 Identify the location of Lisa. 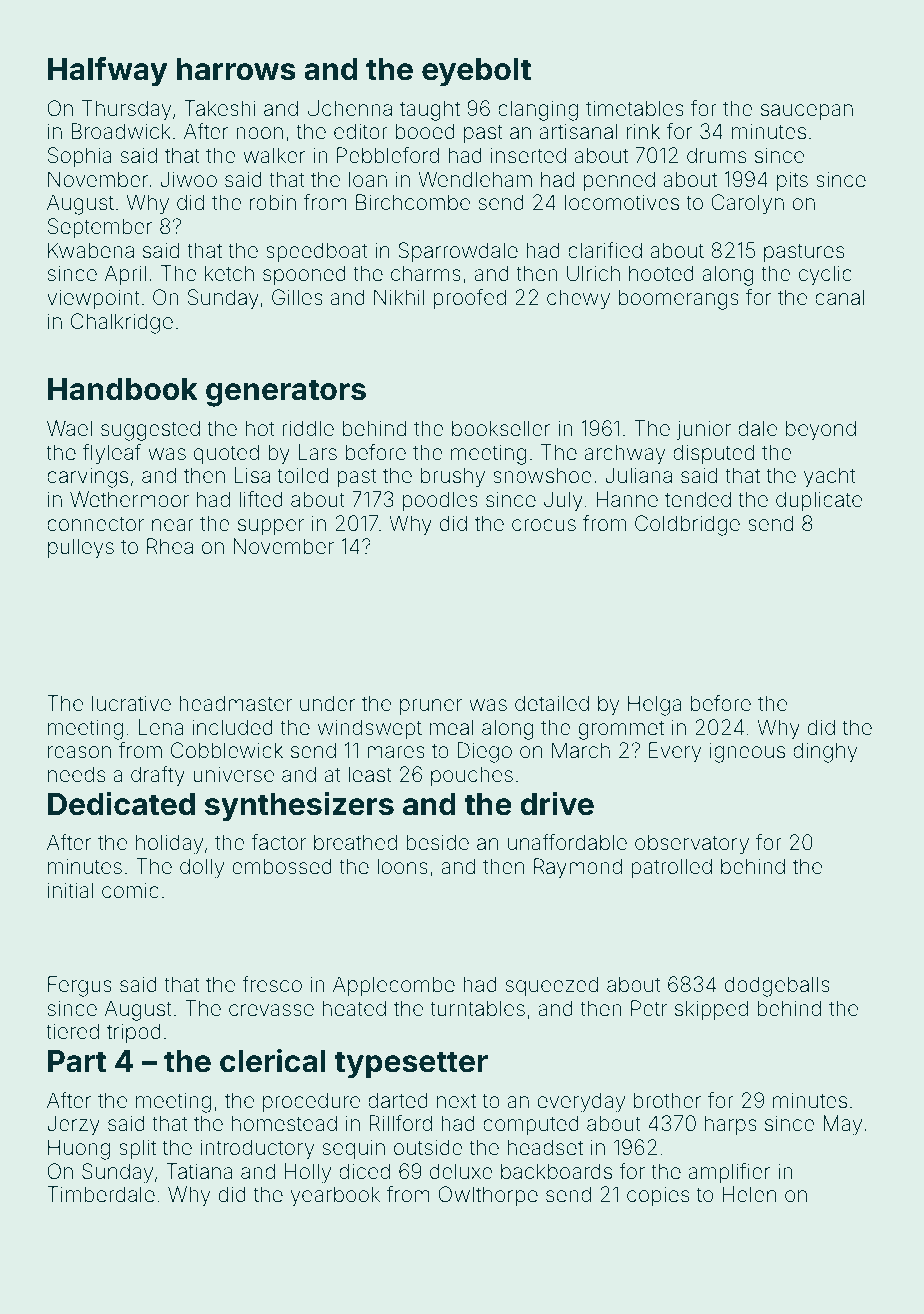
(252, 475).
